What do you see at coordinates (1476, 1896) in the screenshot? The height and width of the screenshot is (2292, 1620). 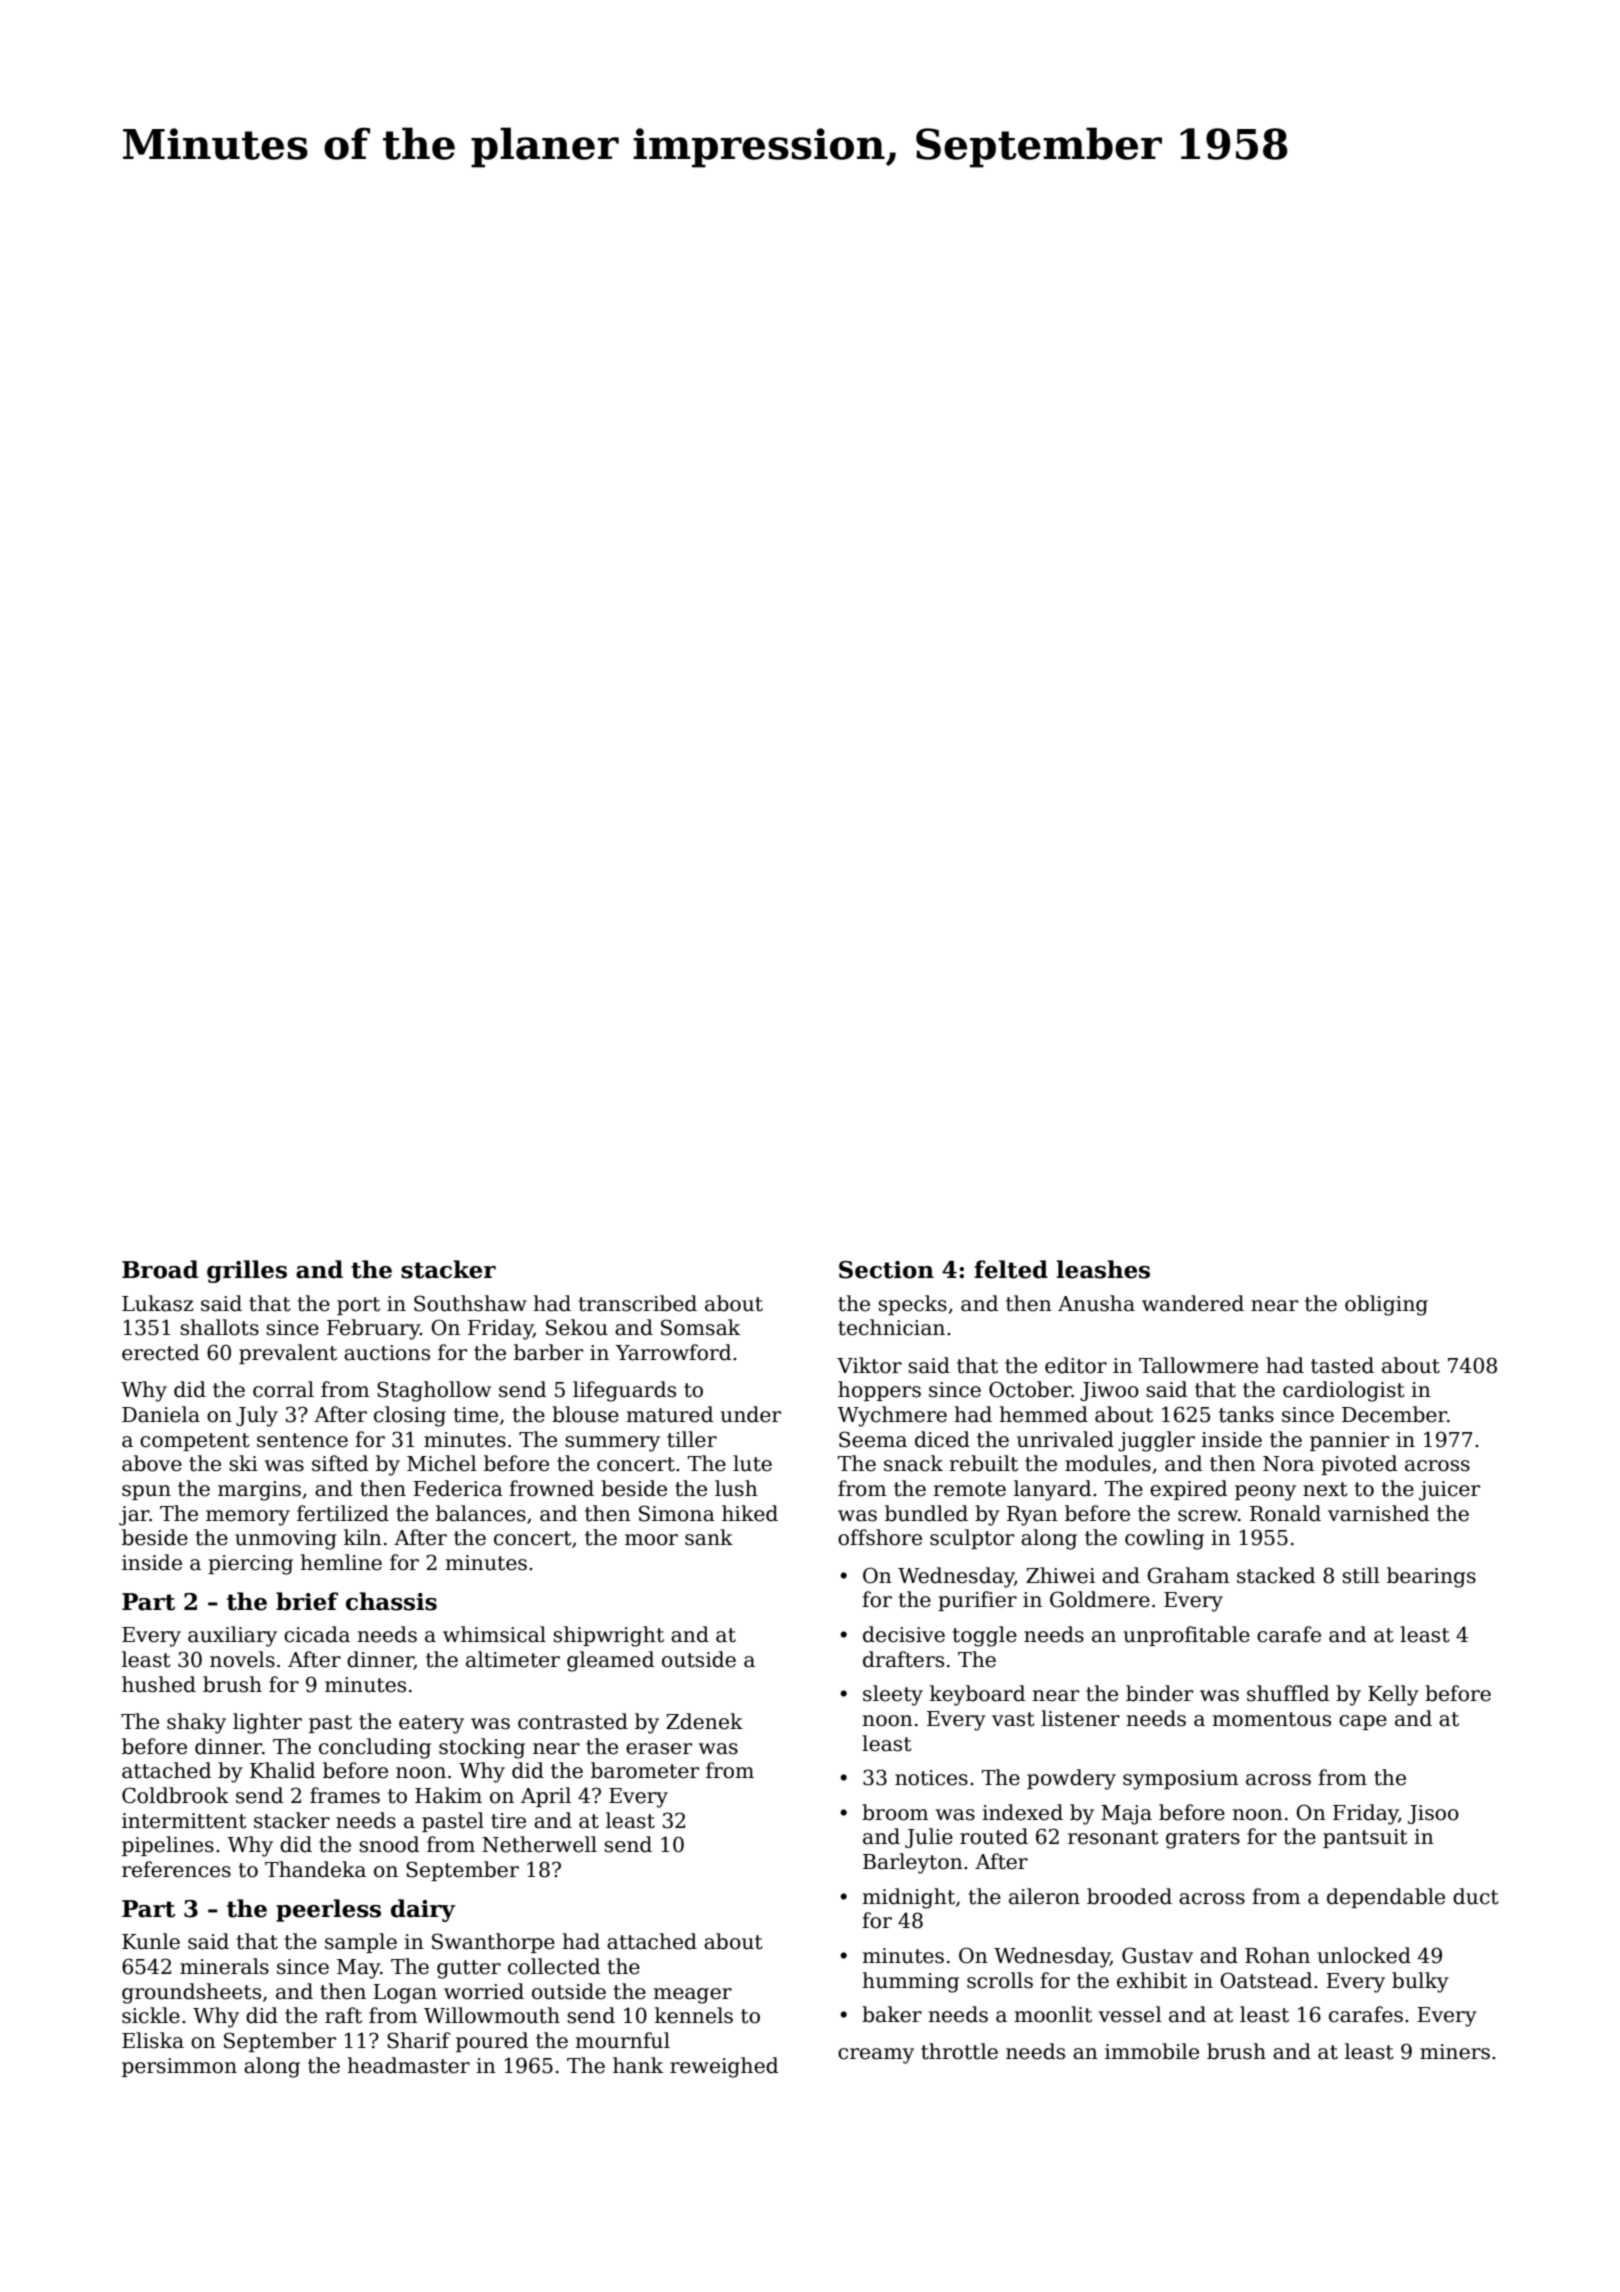 I see `duct` at bounding box center [1476, 1896].
